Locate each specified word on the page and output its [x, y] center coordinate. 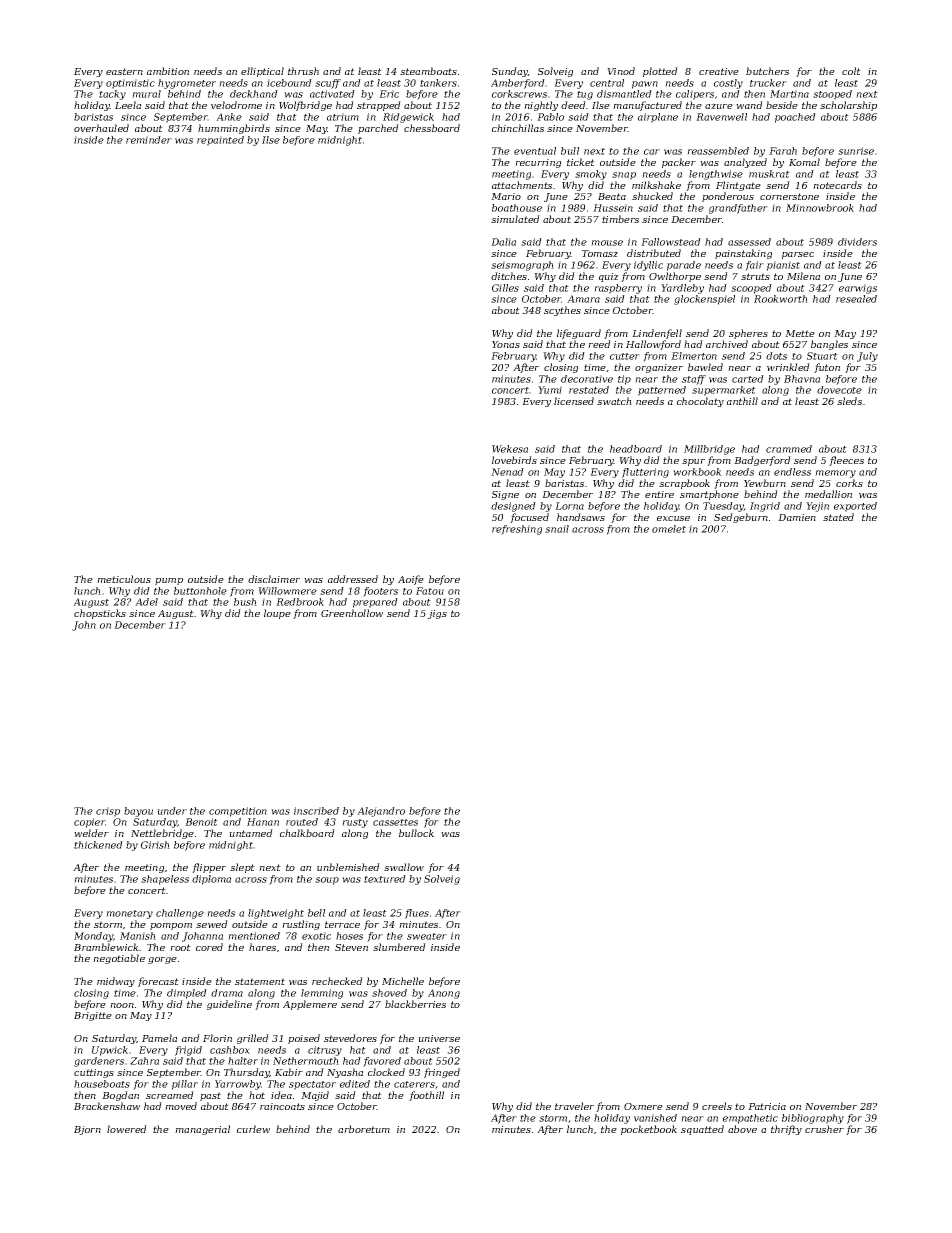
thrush [303, 71]
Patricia [767, 1106]
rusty [355, 823]
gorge [162, 960]
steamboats [428, 71]
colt [851, 71]
